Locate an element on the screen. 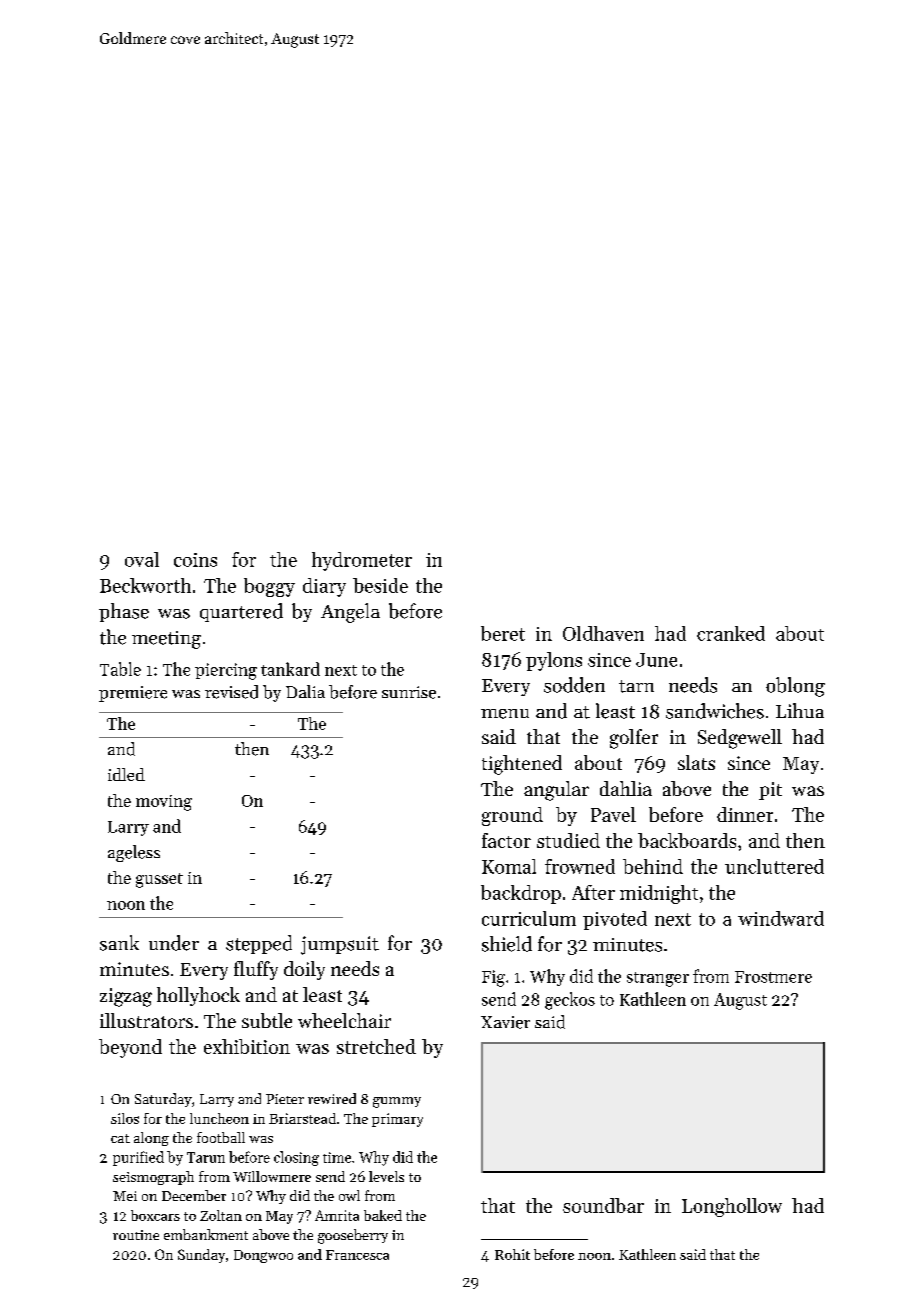 The width and height of the screenshot is (924, 1314). Angela is located at coordinates (350, 613).
